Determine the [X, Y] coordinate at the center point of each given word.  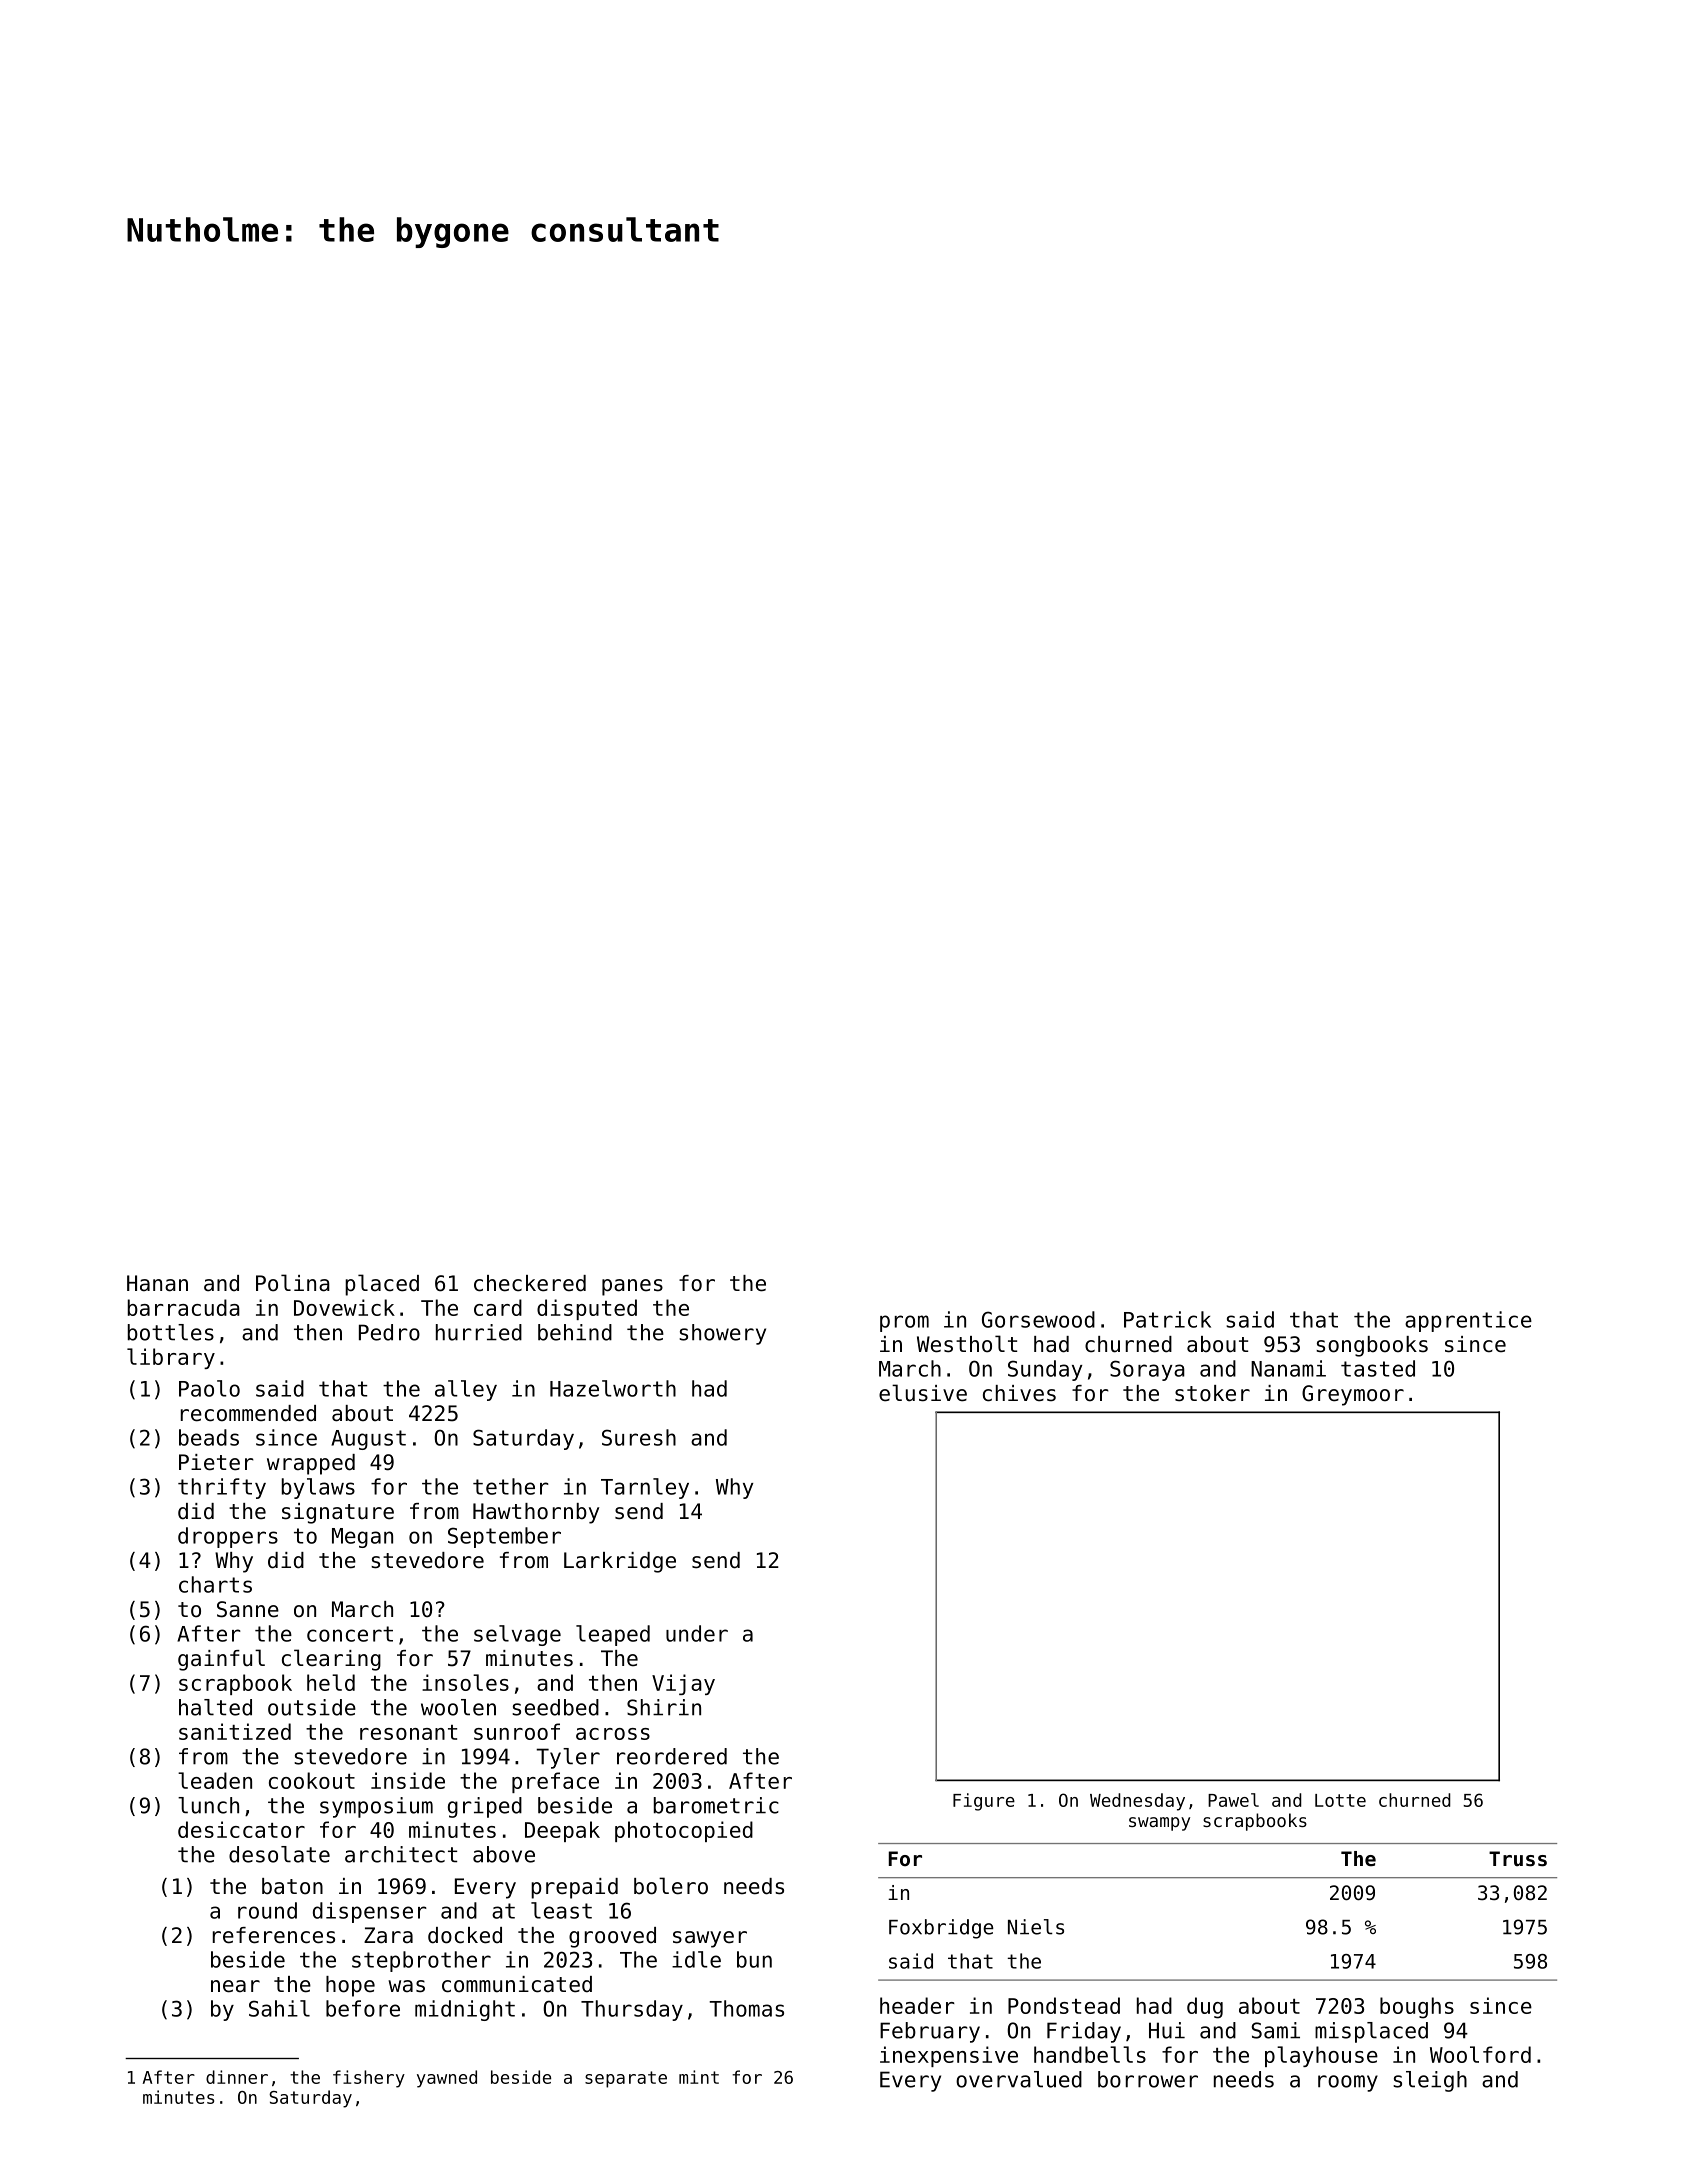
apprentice [1468, 1321]
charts [215, 1584]
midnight [465, 2010]
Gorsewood [1038, 1319]
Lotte [1340, 1800]
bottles [171, 1332]
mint [699, 2077]
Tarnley [645, 1488]
